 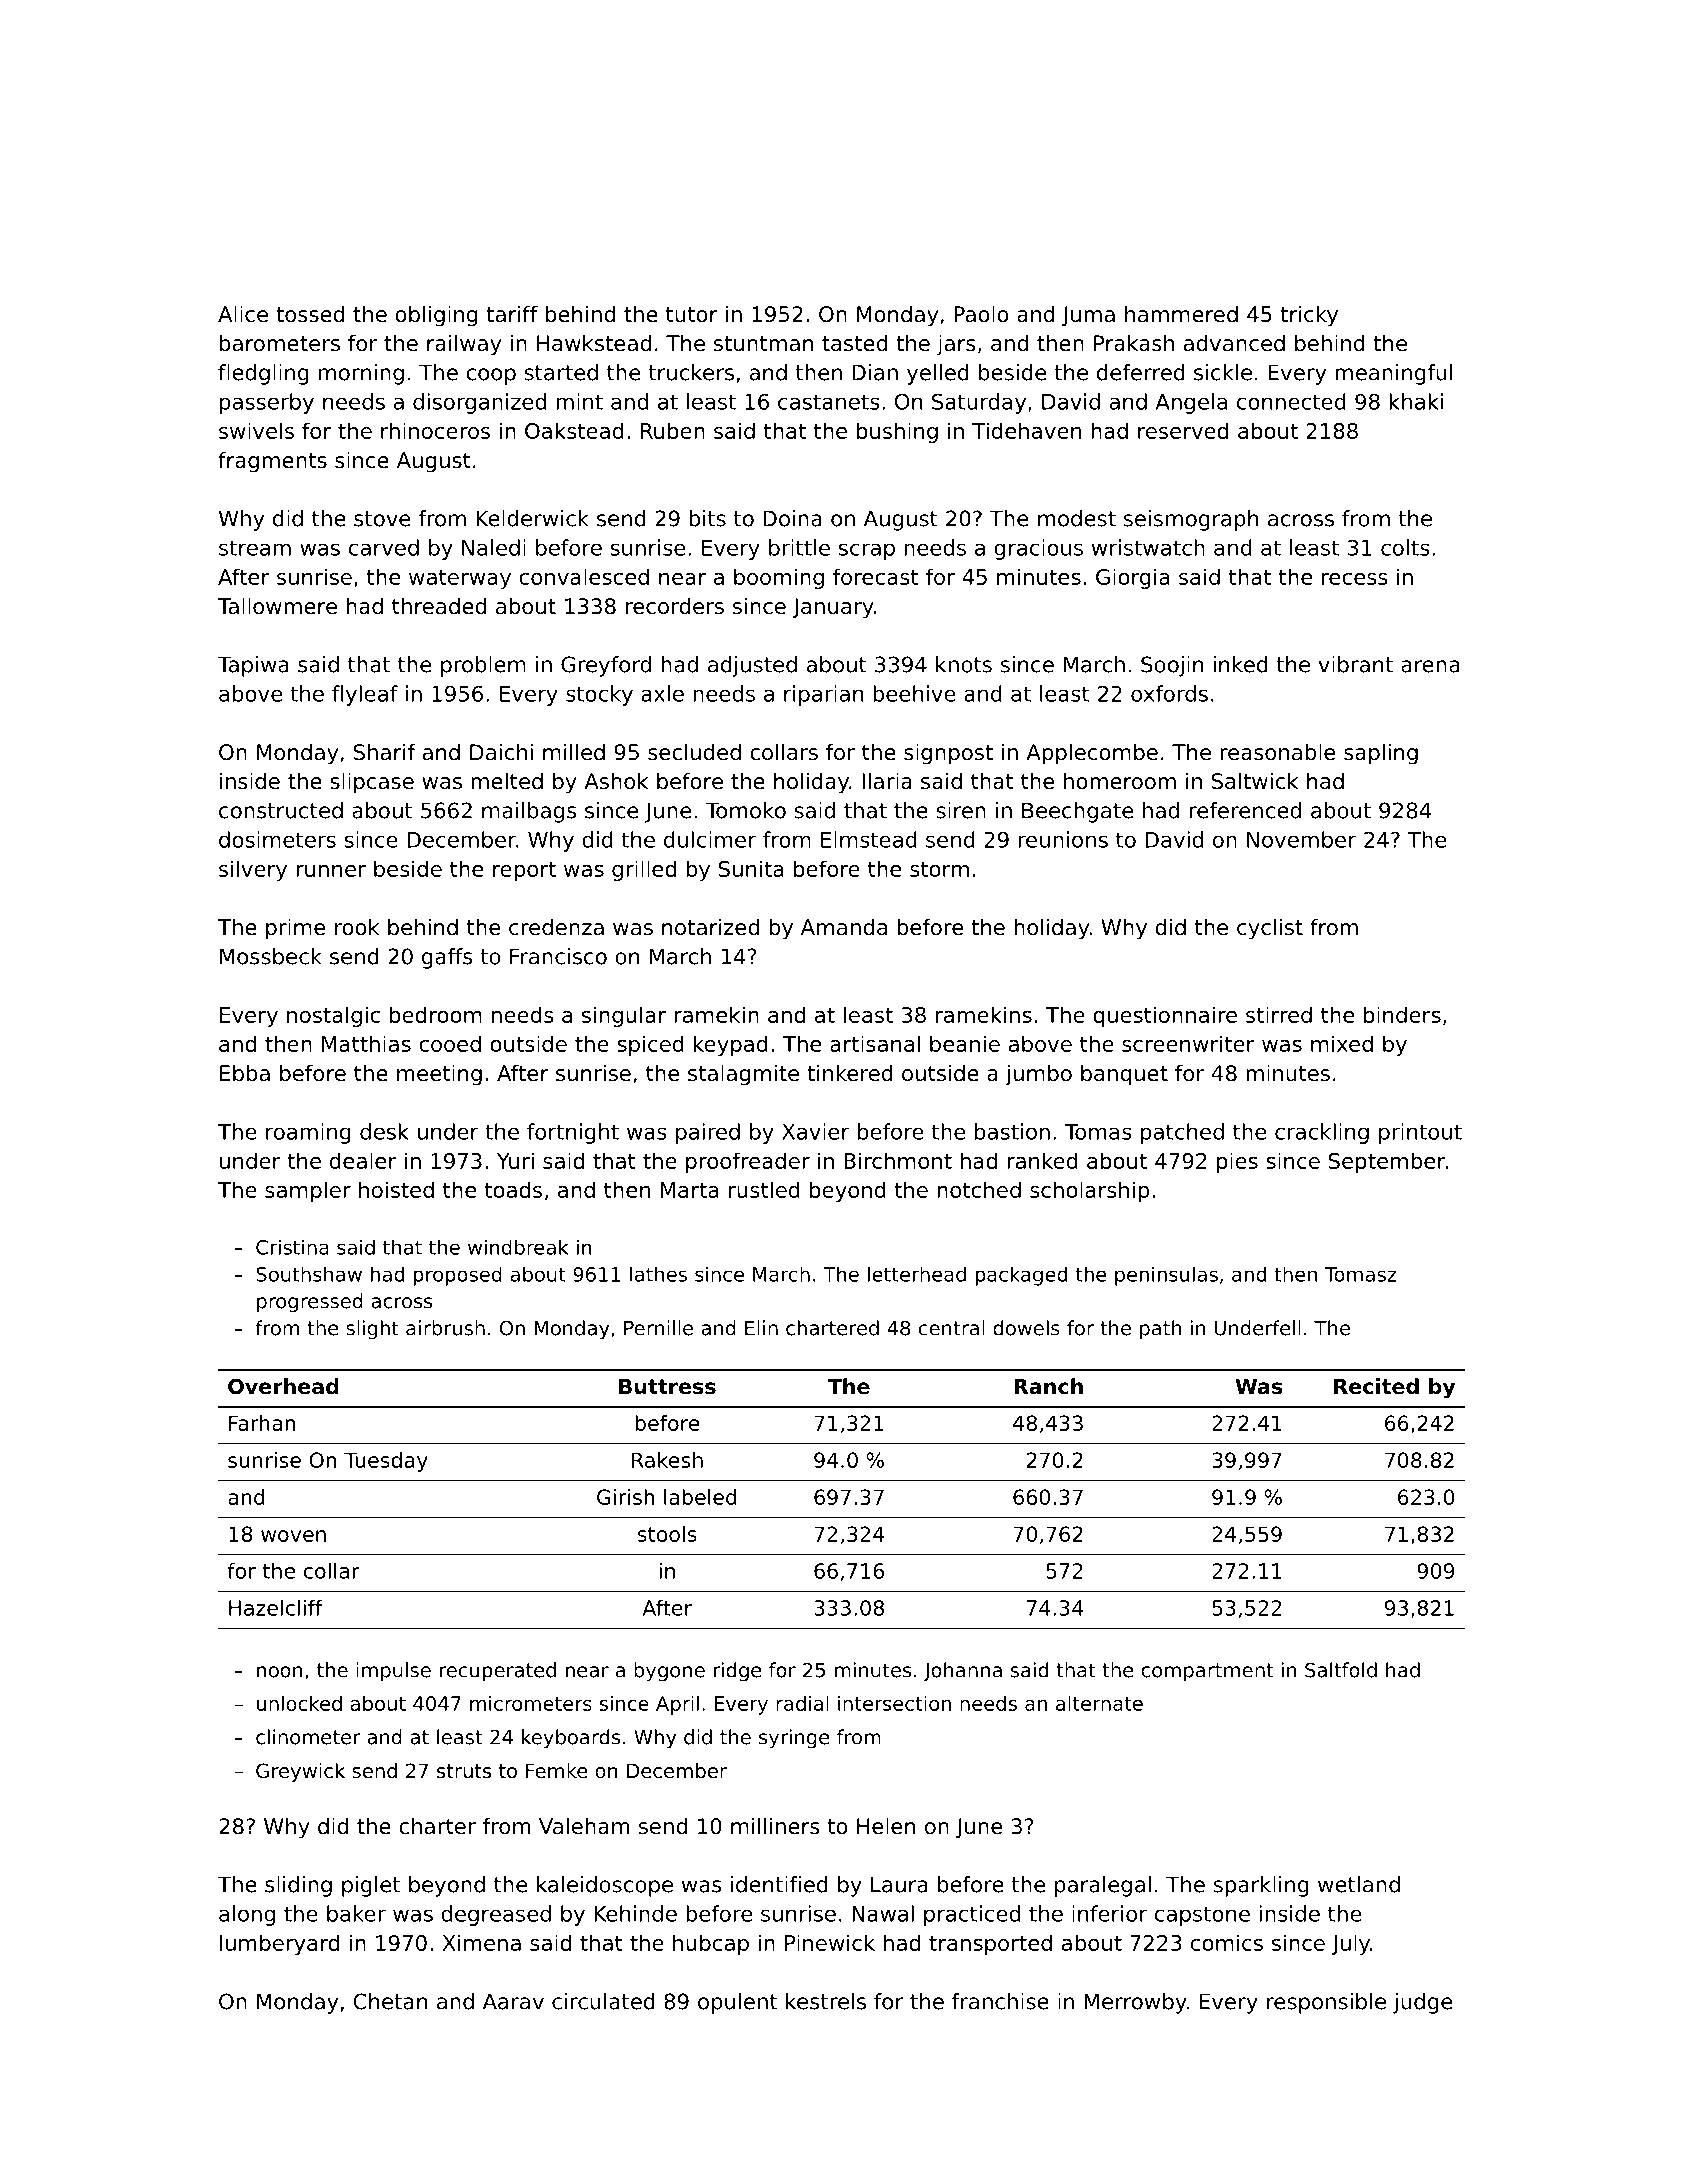 I want to click on desk, so click(x=384, y=1131).
